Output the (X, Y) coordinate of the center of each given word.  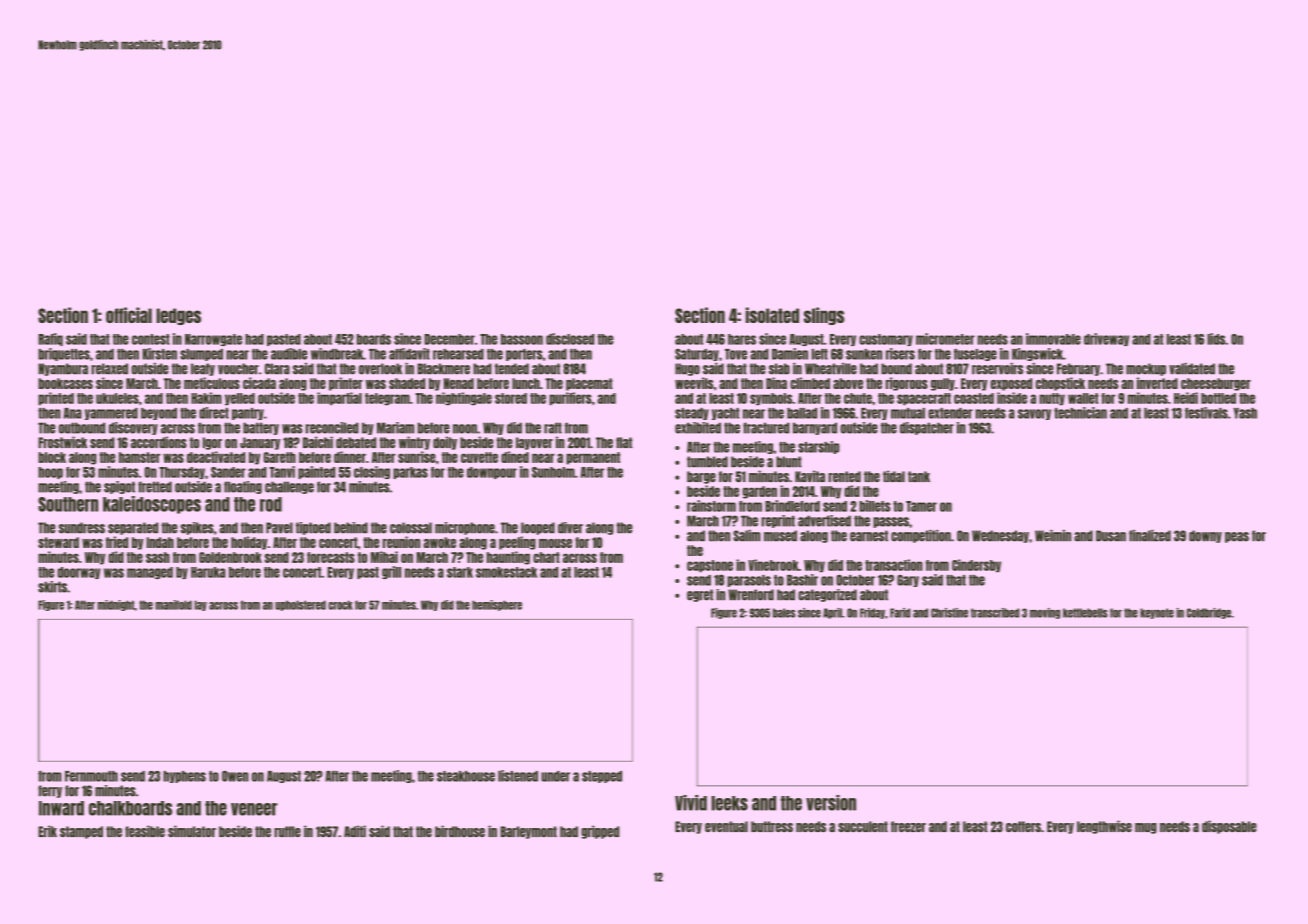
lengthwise (1104, 827)
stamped (81, 832)
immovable (1053, 339)
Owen (235, 776)
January (260, 443)
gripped (600, 832)
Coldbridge (1209, 613)
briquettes (64, 354)
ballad (802, 413)
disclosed (570, 339)
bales (784, 613)
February (1078, 369)
